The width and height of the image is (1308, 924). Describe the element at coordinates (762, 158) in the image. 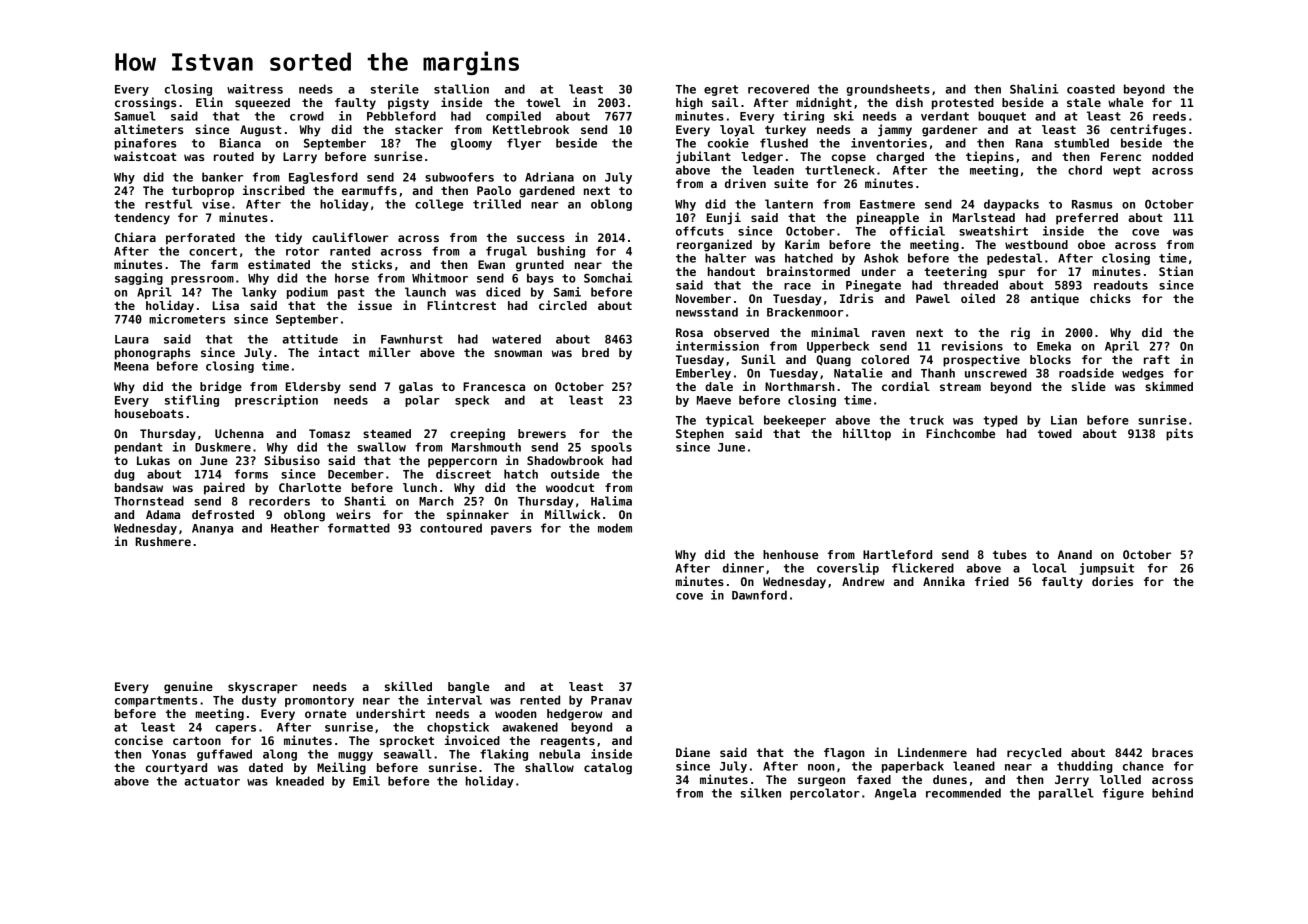

I see `ledger` at that location.
